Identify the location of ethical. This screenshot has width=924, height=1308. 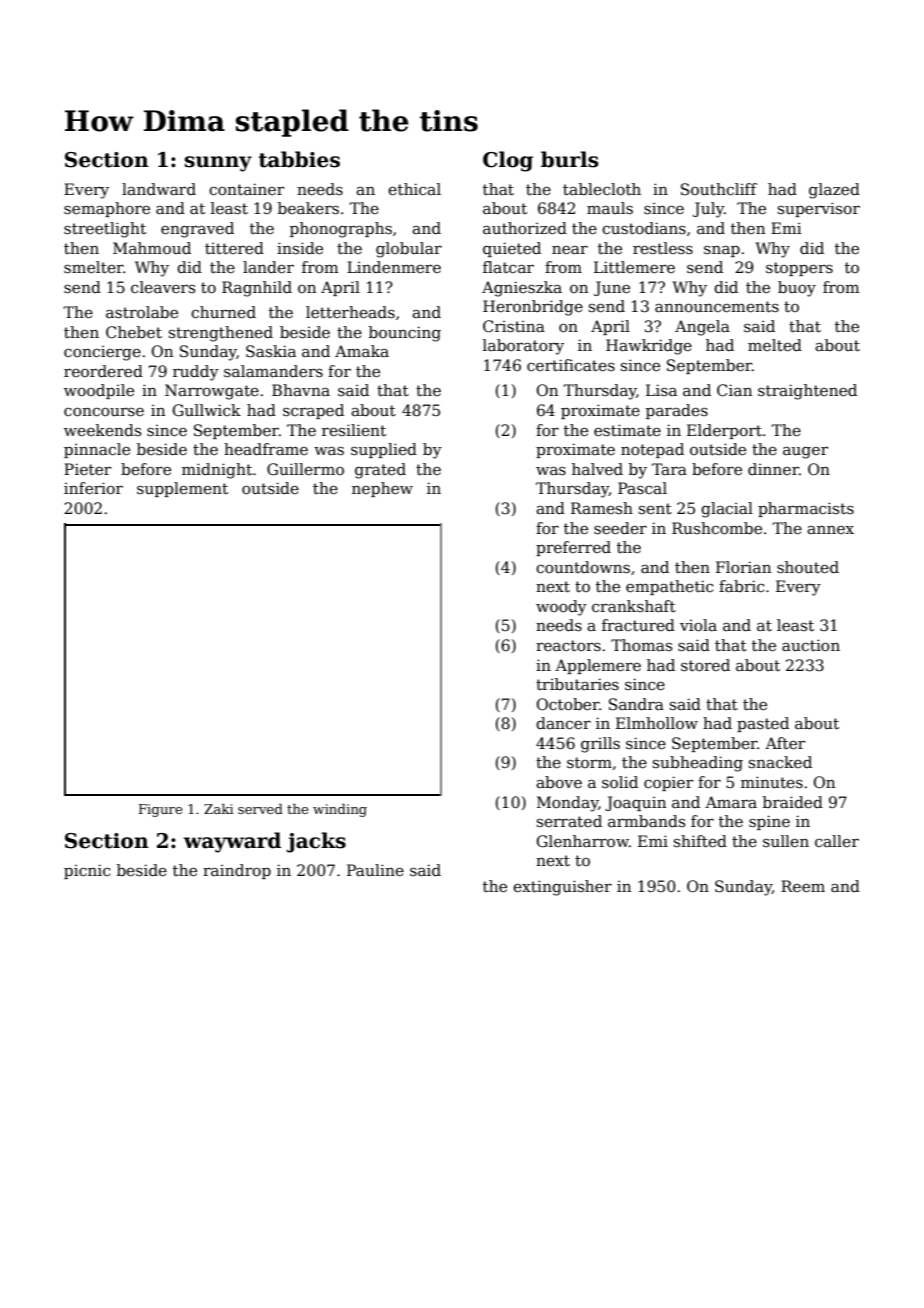
(414, 189).
